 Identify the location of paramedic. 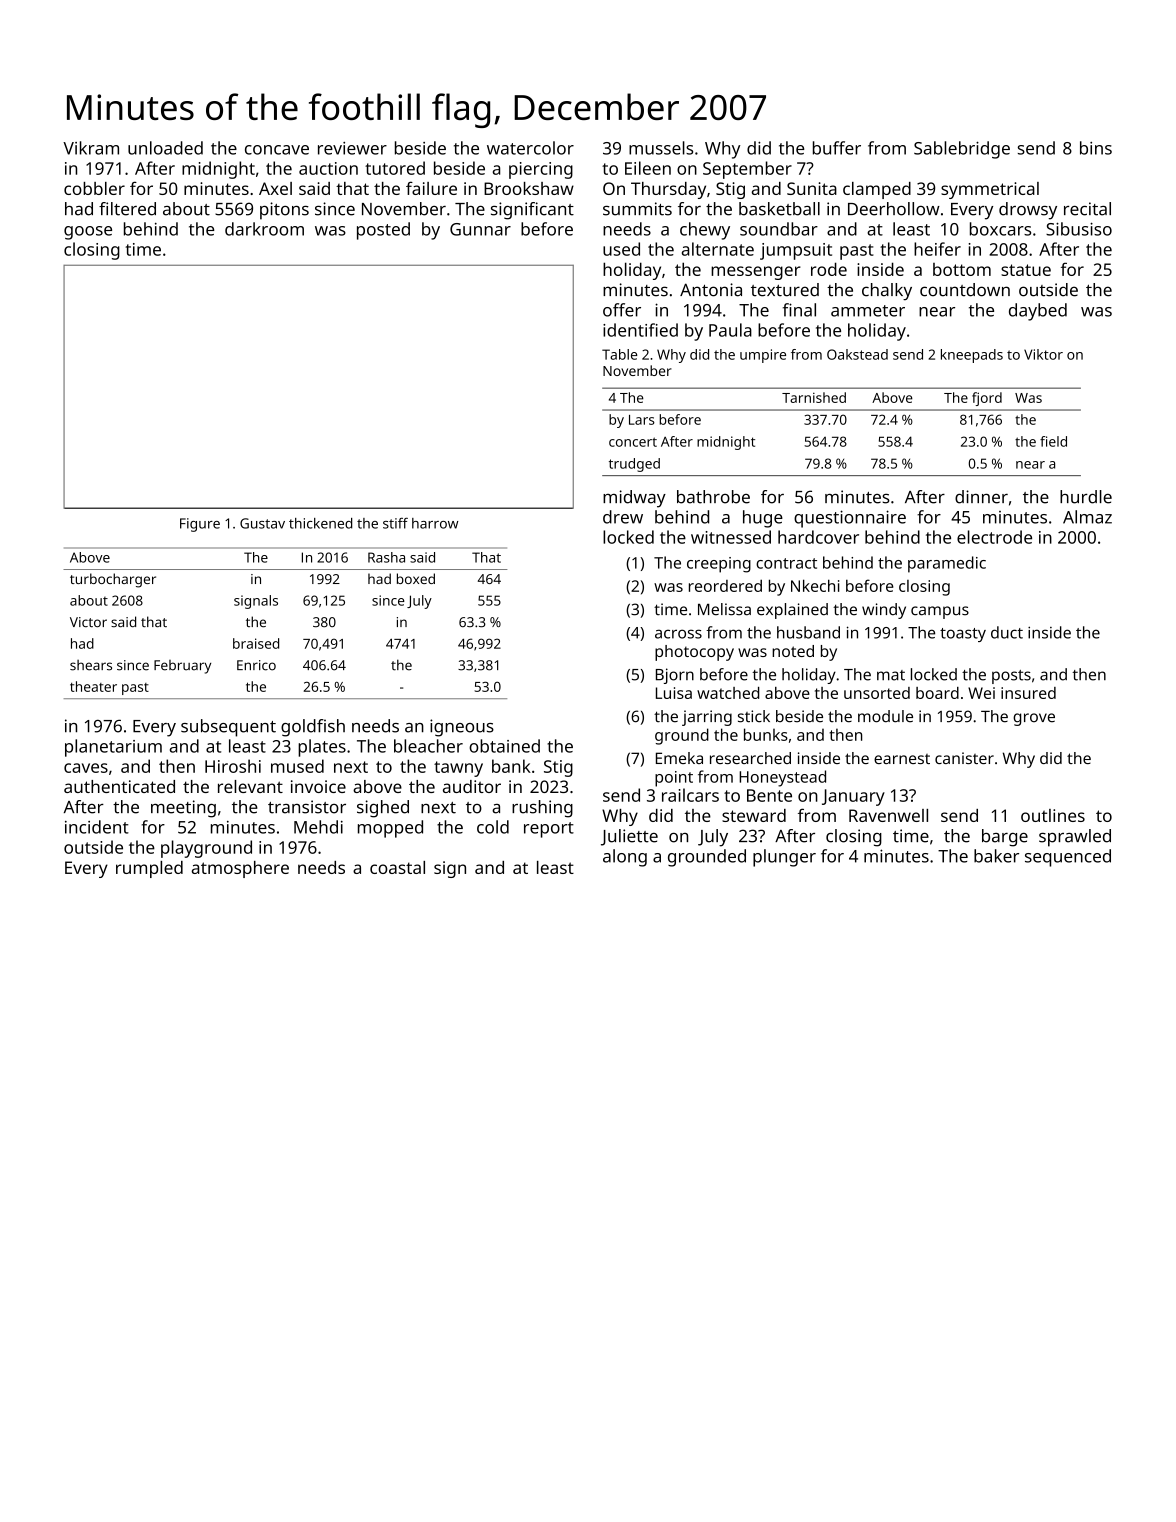
(947, 564).
